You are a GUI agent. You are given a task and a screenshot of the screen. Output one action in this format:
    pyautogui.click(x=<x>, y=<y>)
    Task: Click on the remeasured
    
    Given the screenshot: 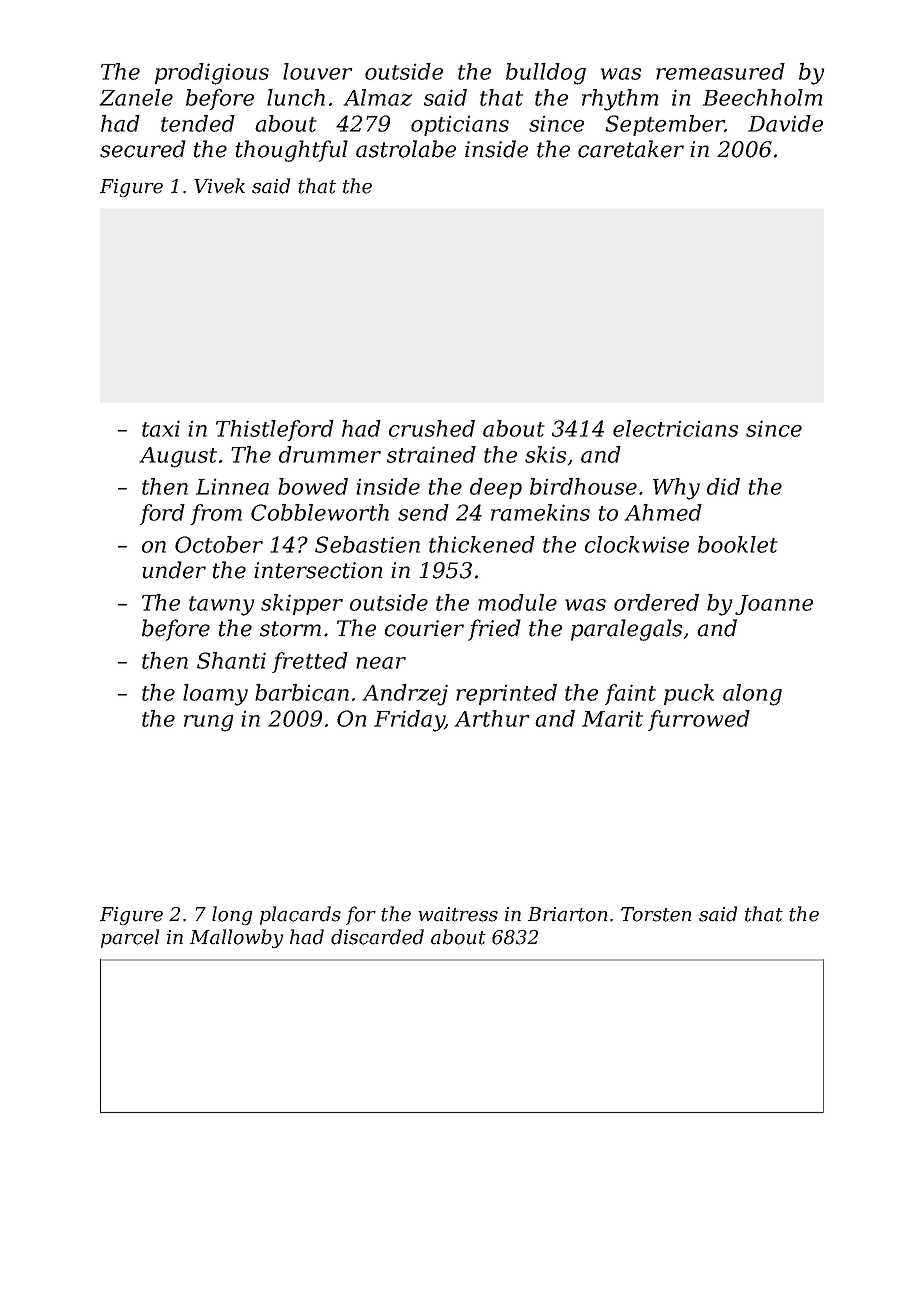 What is the action you would take?
    pyautogui.click(x=720, y=71)
